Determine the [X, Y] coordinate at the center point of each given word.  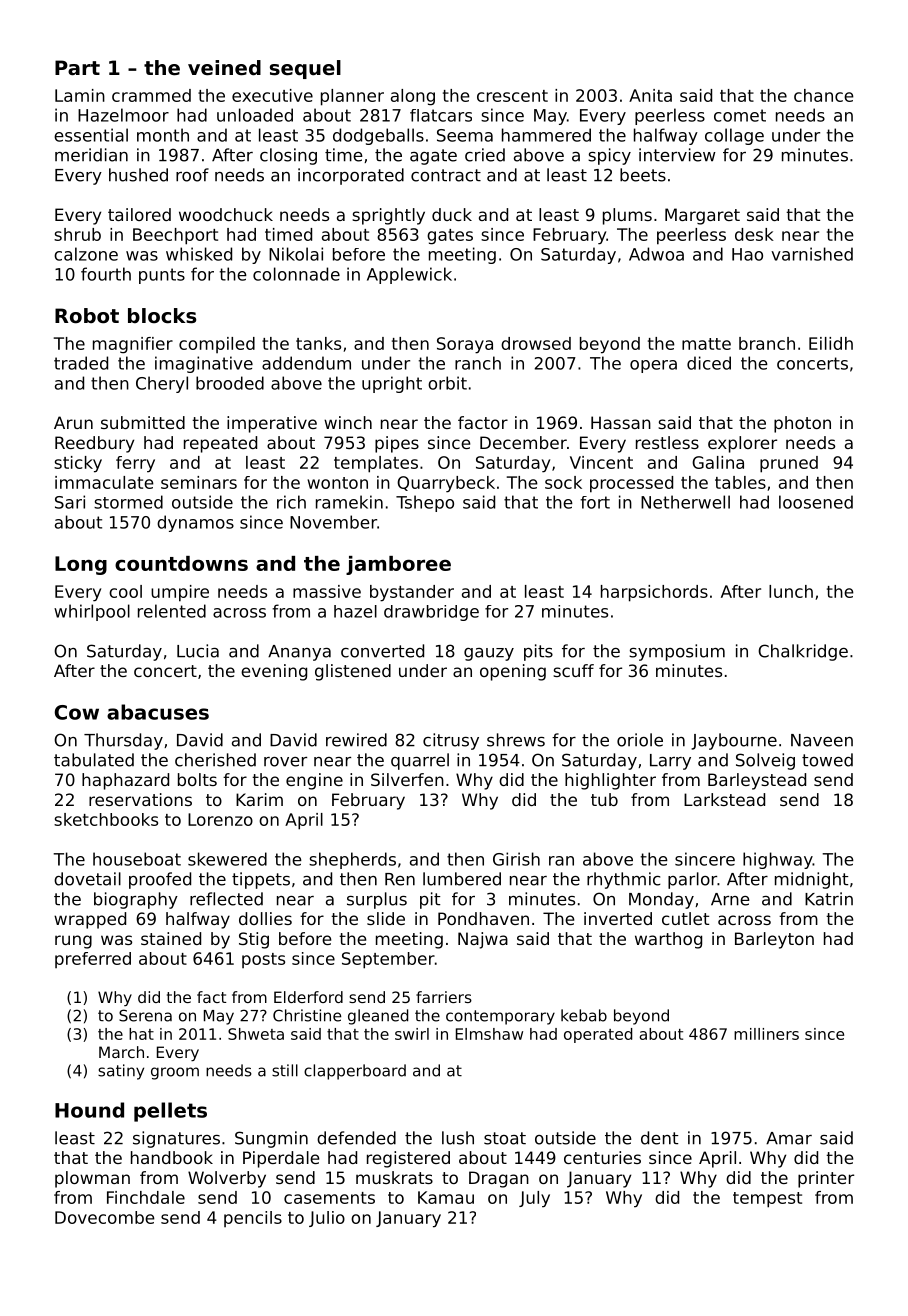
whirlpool [92, 612]
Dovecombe [105, 1217]
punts [162, 276]
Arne [730, 899]
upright [392, 384]
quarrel [420, 761]
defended [356, 1138]
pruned [789, 464]
